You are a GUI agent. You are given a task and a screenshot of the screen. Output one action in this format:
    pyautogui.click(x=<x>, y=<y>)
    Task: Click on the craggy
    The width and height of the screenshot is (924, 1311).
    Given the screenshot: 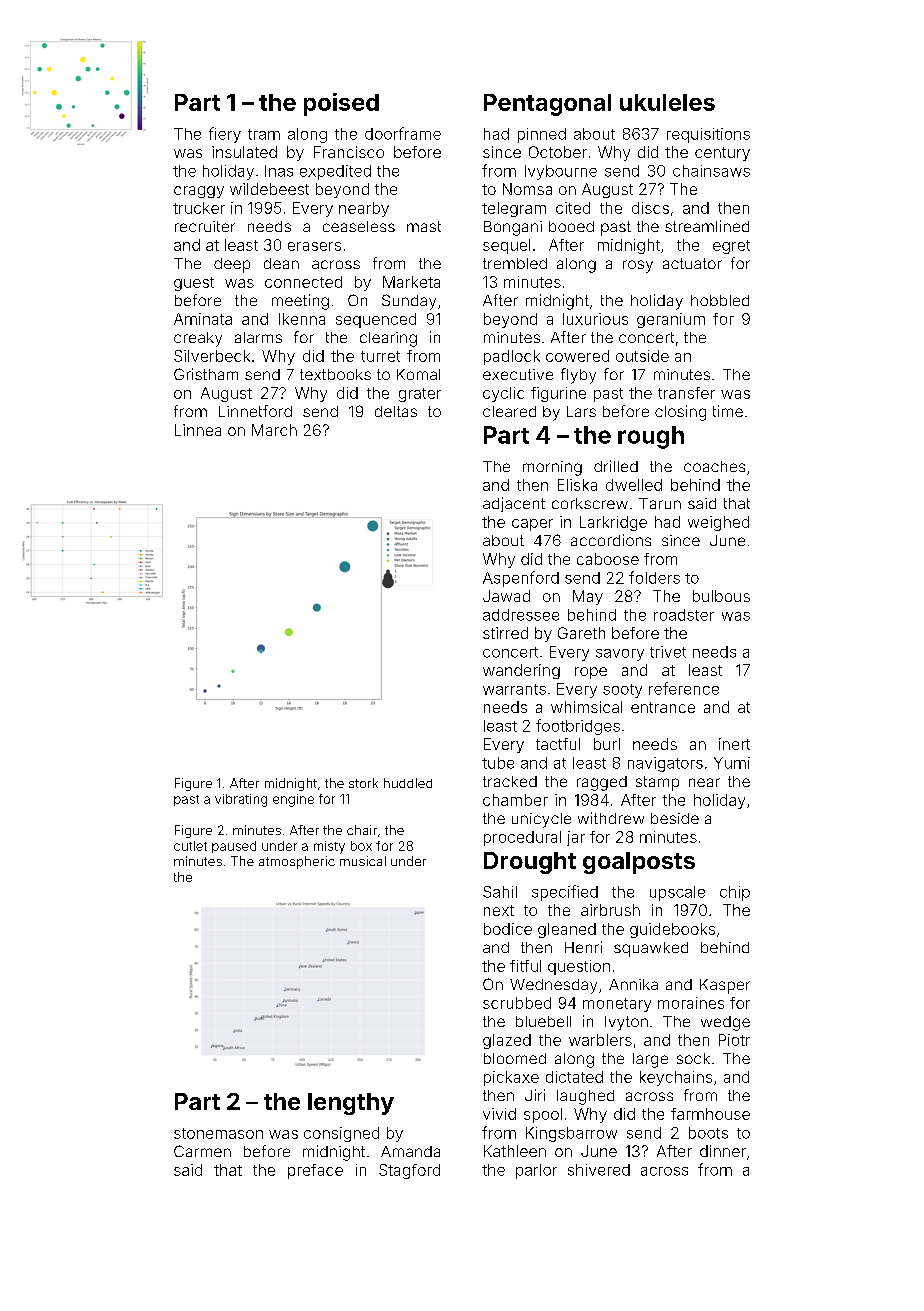 What is the action you would take?
    pyautogui.click(x=199, y=192)
